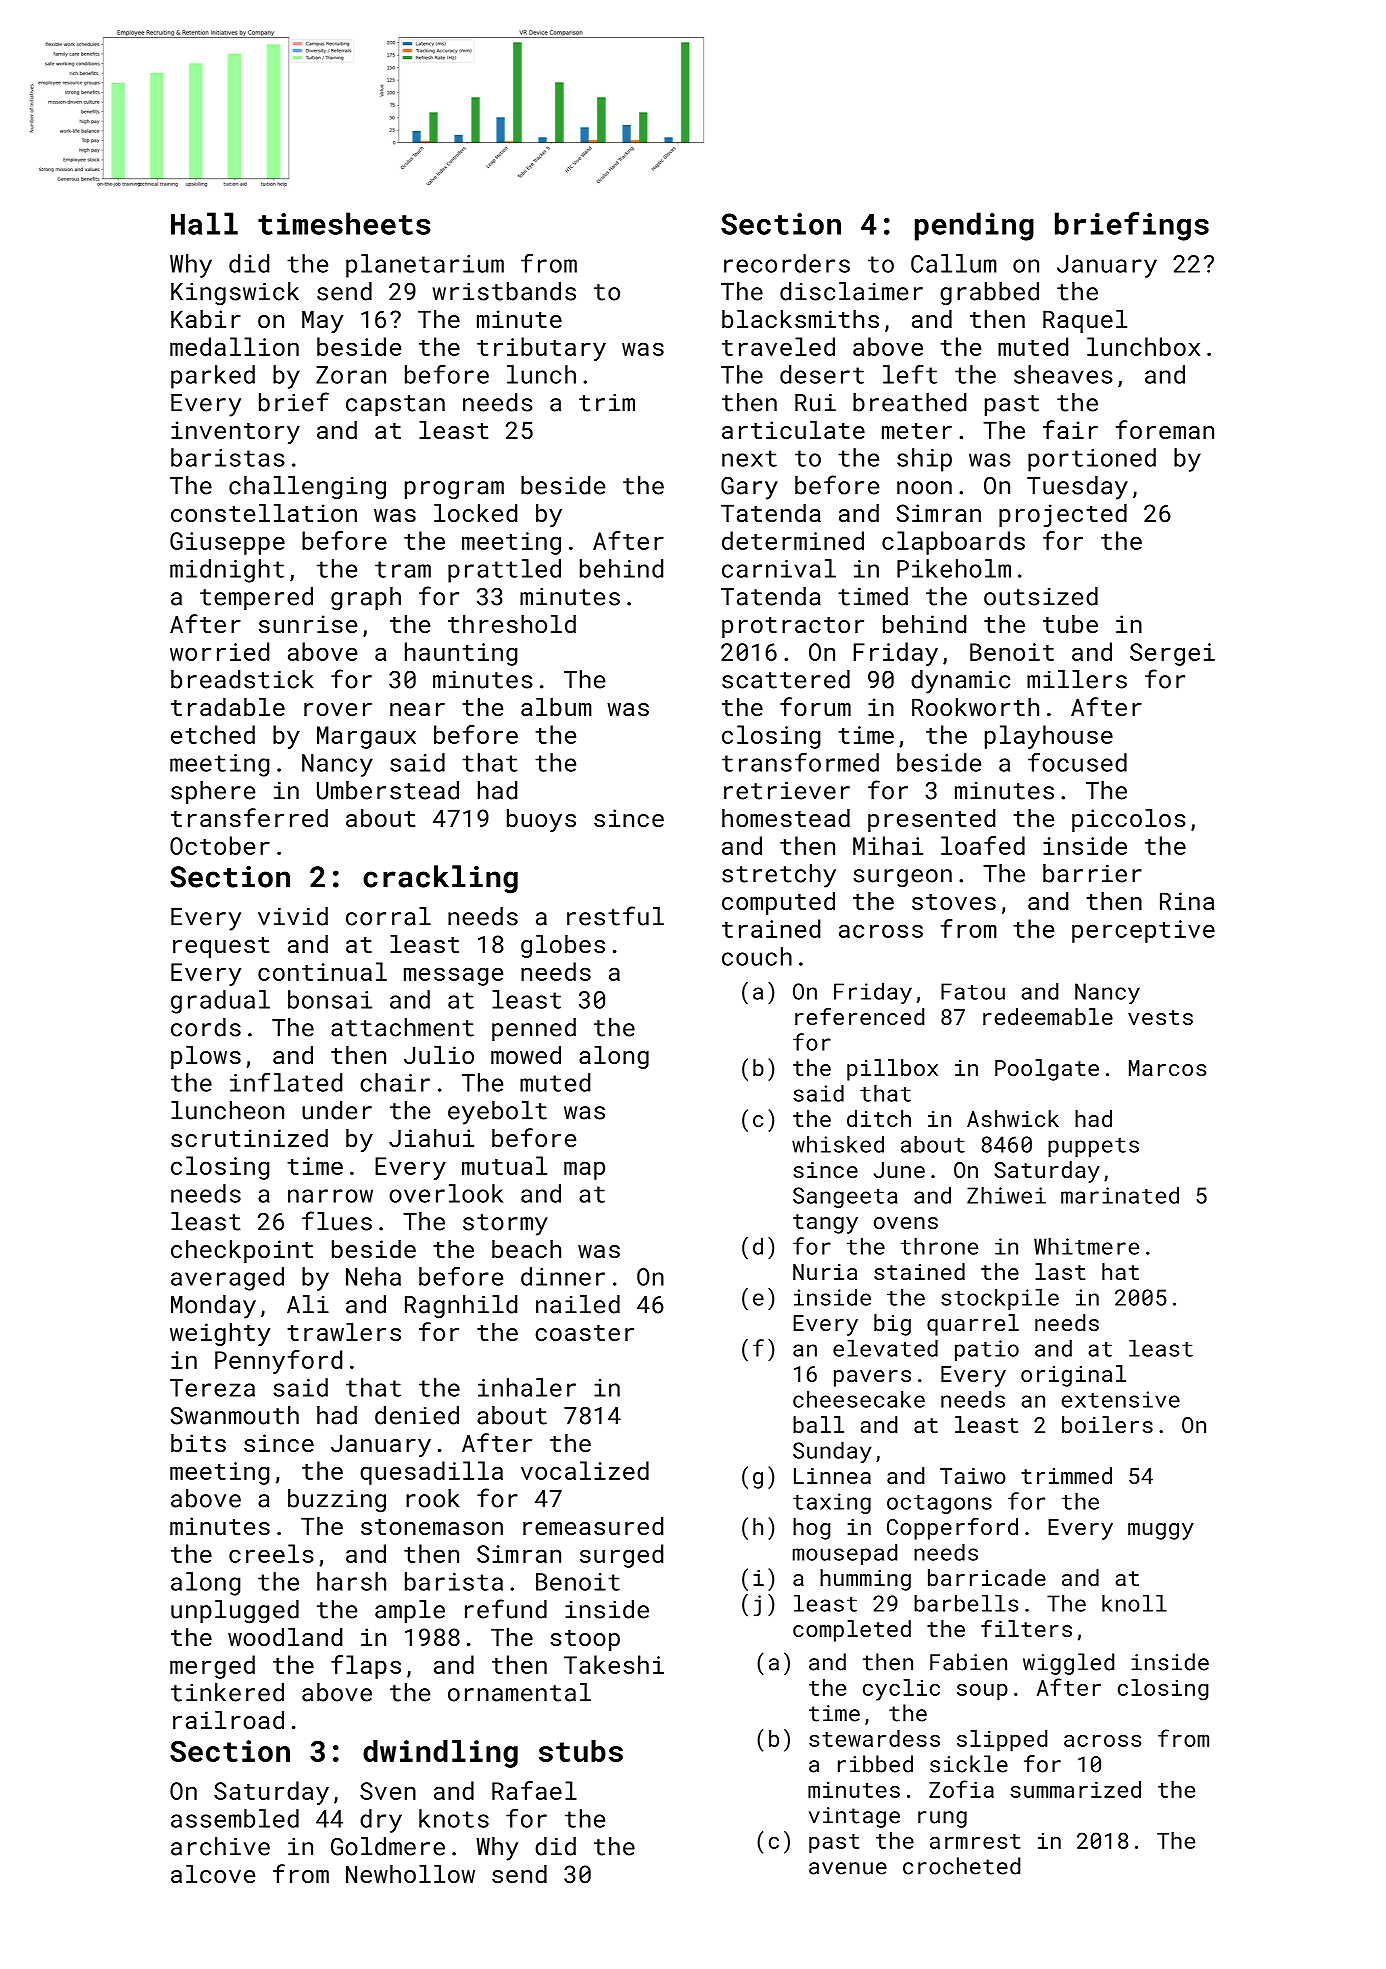 This page has width=1386, height=1969. Describe the element at coordinates (974, 226) in the page. I see `pending` at that location.
